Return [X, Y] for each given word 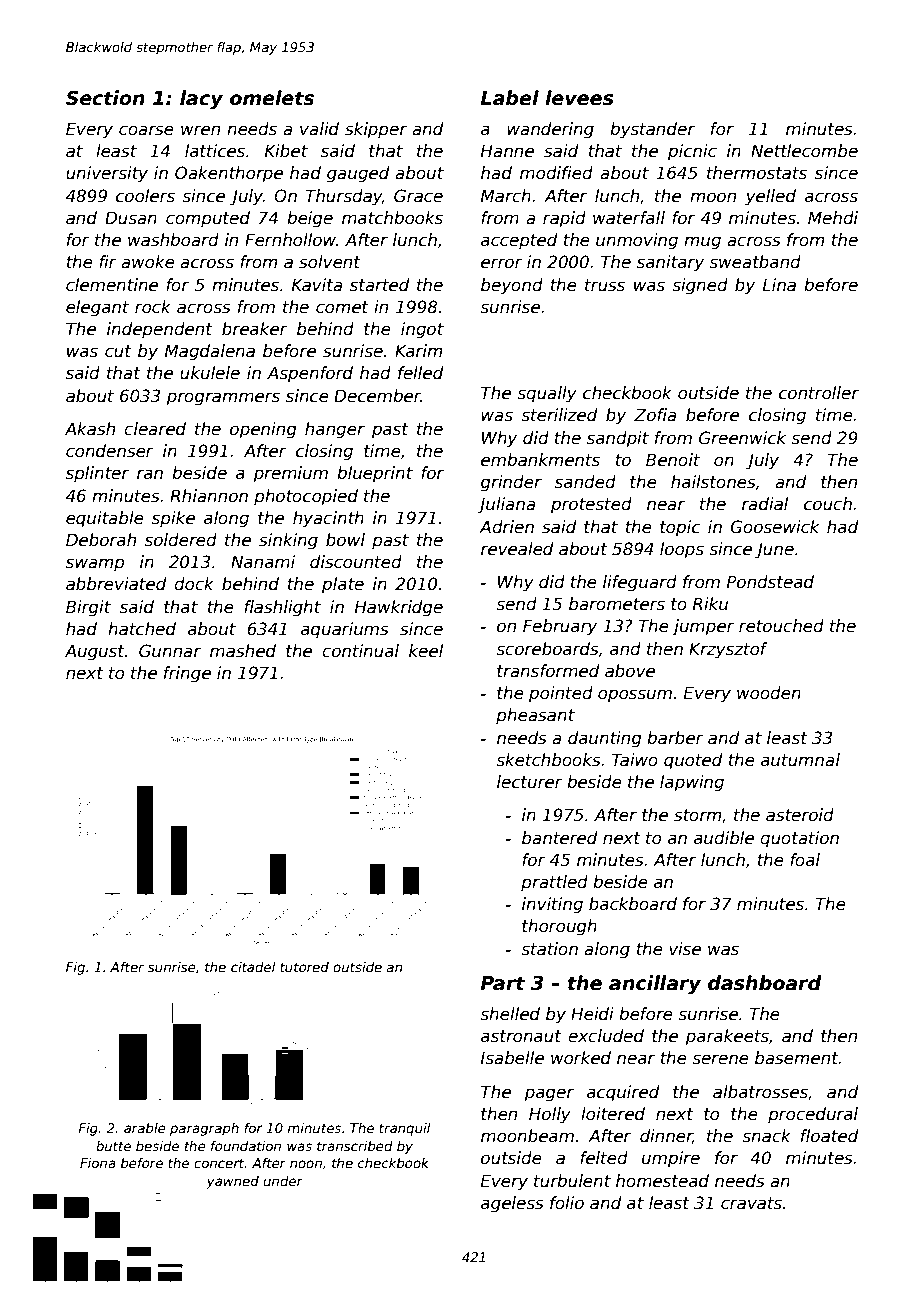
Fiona [98, 1163]
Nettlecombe [804, 151]
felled [421, 373]
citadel [253, 967]
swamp [95, 565]
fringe [187, 674]
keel [426, 651]
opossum [635, 696]
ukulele [210, 373]
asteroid [800, 815]
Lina [779, 284]
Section [105, 98]
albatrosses [760, 1092]
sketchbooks [548, 760]
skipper [376, 130]
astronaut [521, 1036]
